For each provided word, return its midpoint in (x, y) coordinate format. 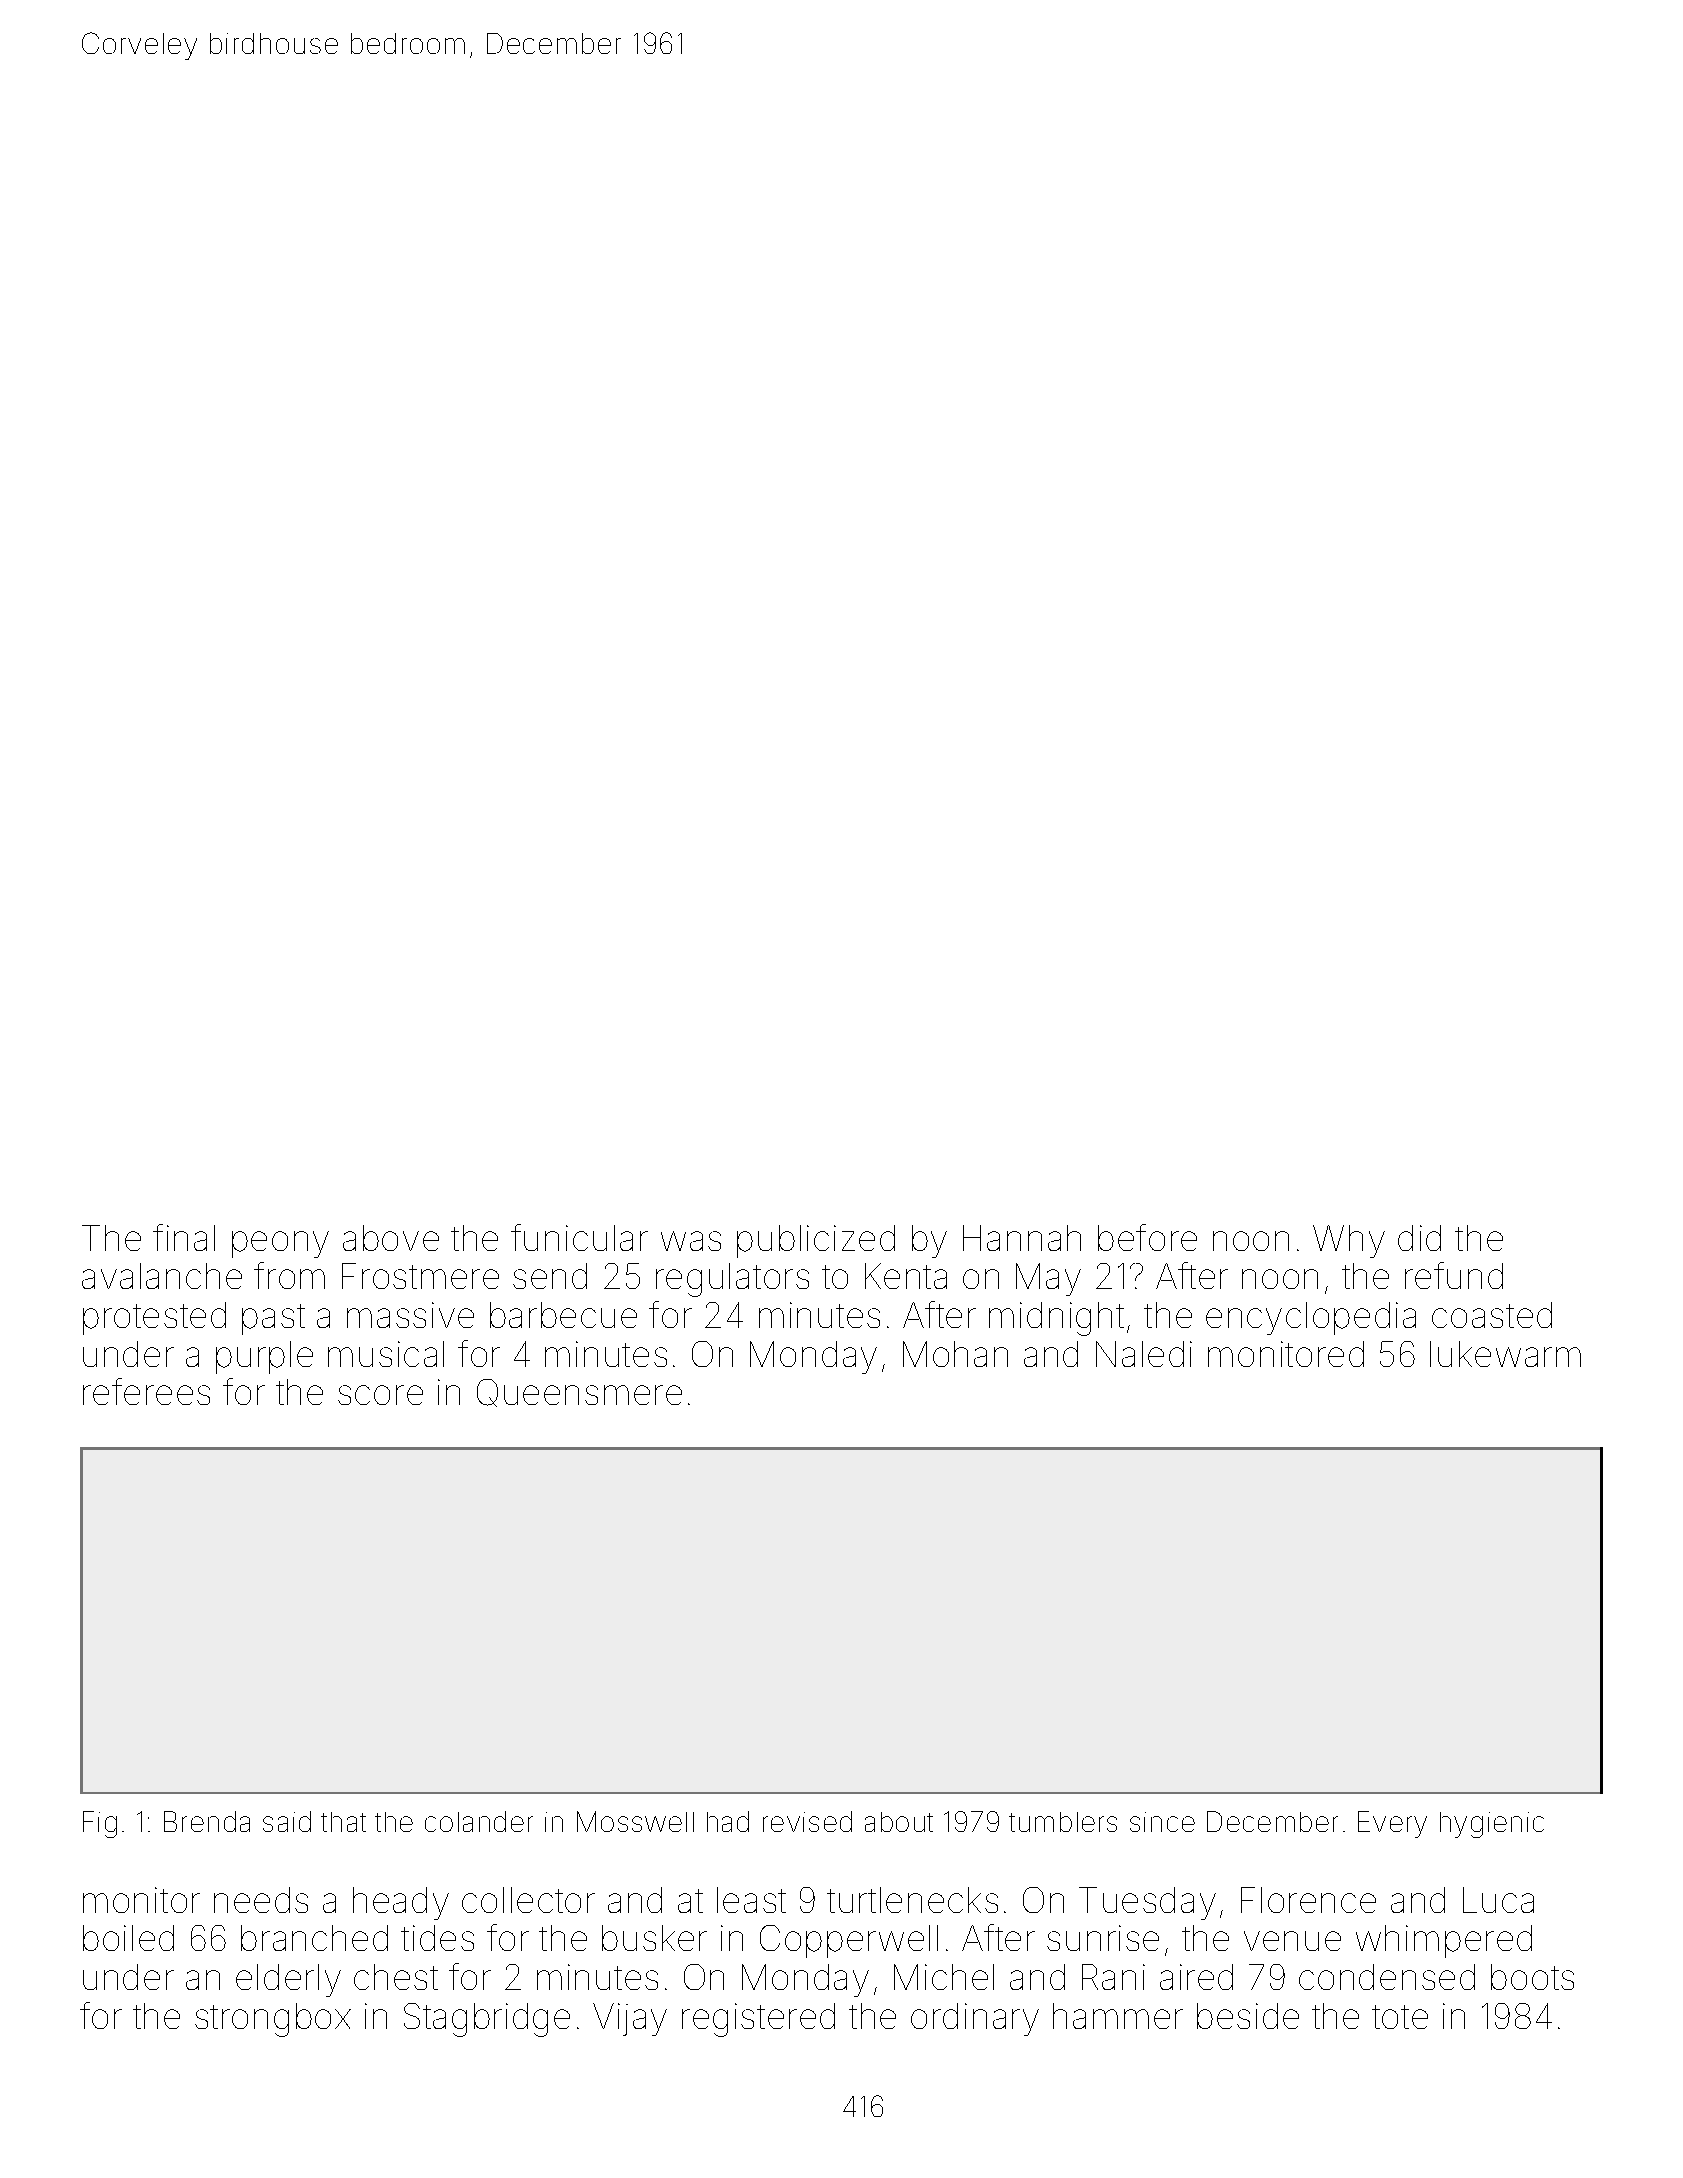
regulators (732, 1280)
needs (261, 1900)
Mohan (955, 1354)
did (1419, 1238)
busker (654, 1938)
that (343, 1822)
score (380, 1395)
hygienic (1492, 1825)
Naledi (1144, 1354)
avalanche (162, 1276)
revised (807, 1821)
